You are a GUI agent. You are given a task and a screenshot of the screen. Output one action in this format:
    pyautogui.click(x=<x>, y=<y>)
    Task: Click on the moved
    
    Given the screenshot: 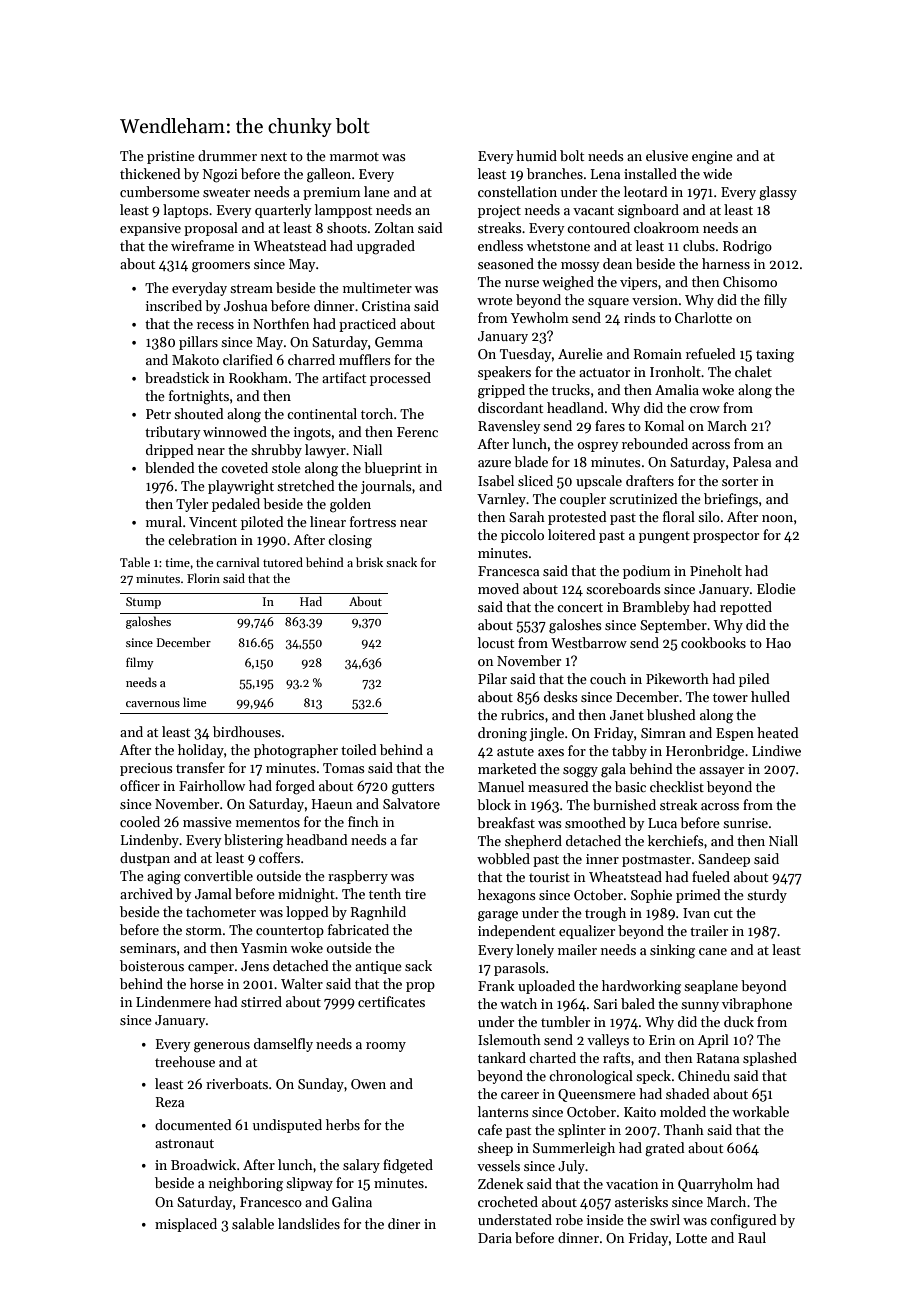 What is the action you would take?
    pyautogui.click(x=498, y=588)
